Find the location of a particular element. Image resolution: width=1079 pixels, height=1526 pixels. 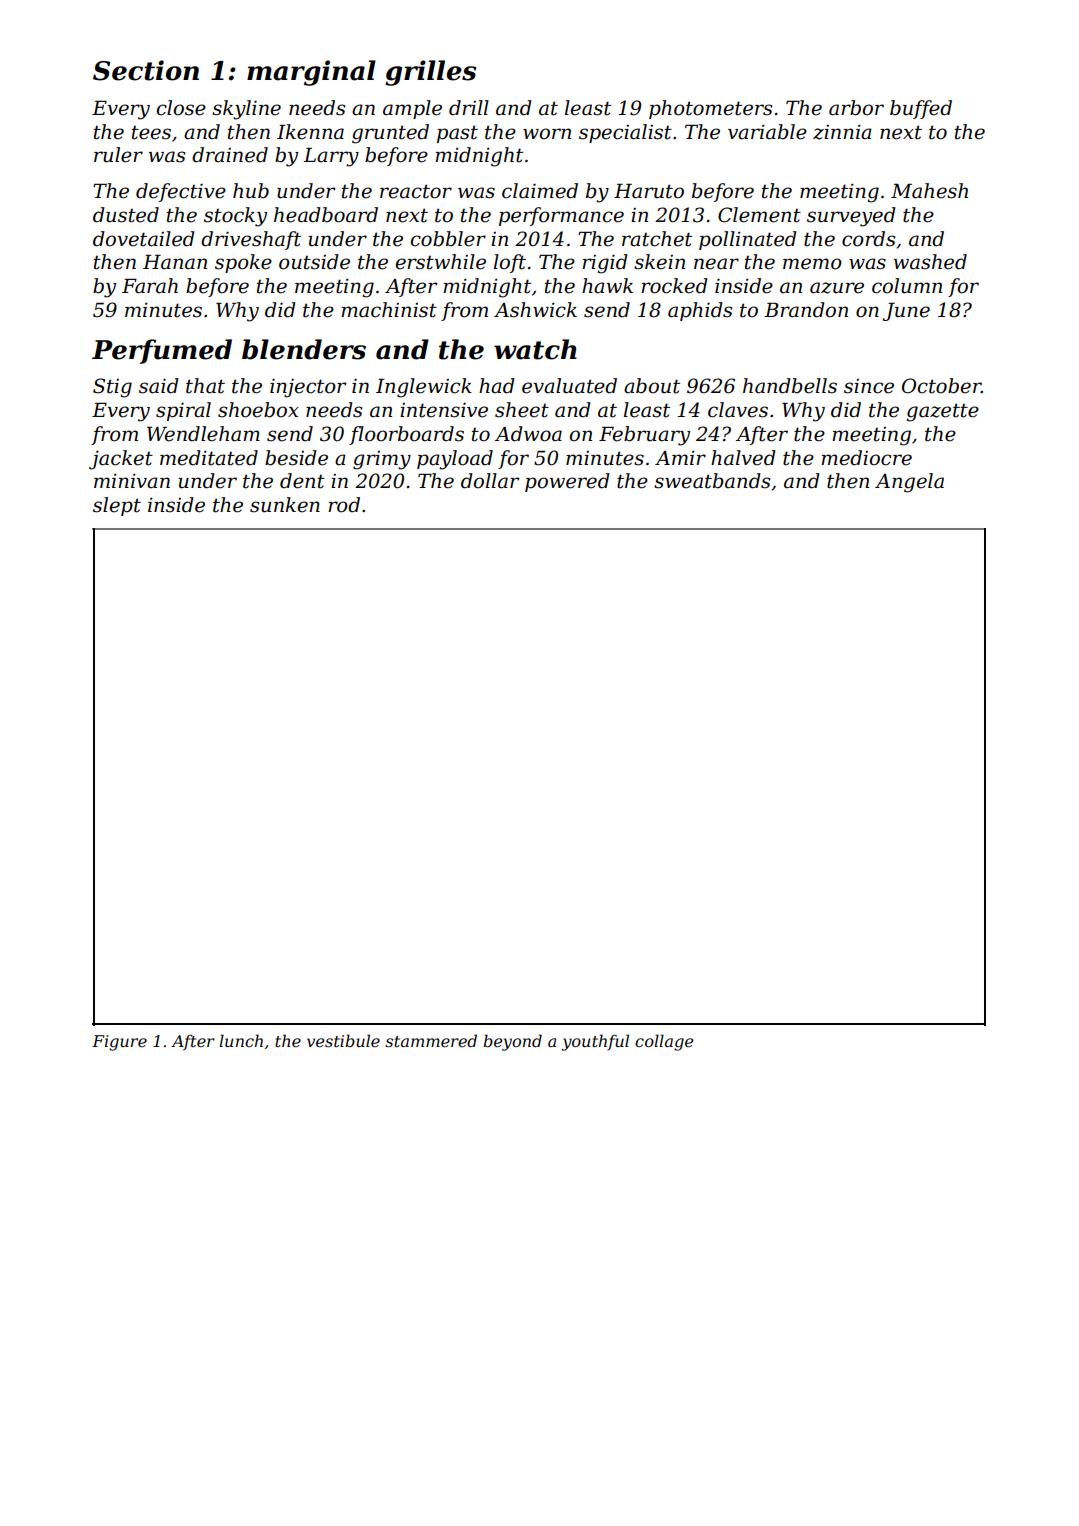

Figure is located at coordinates (119, 1043).
